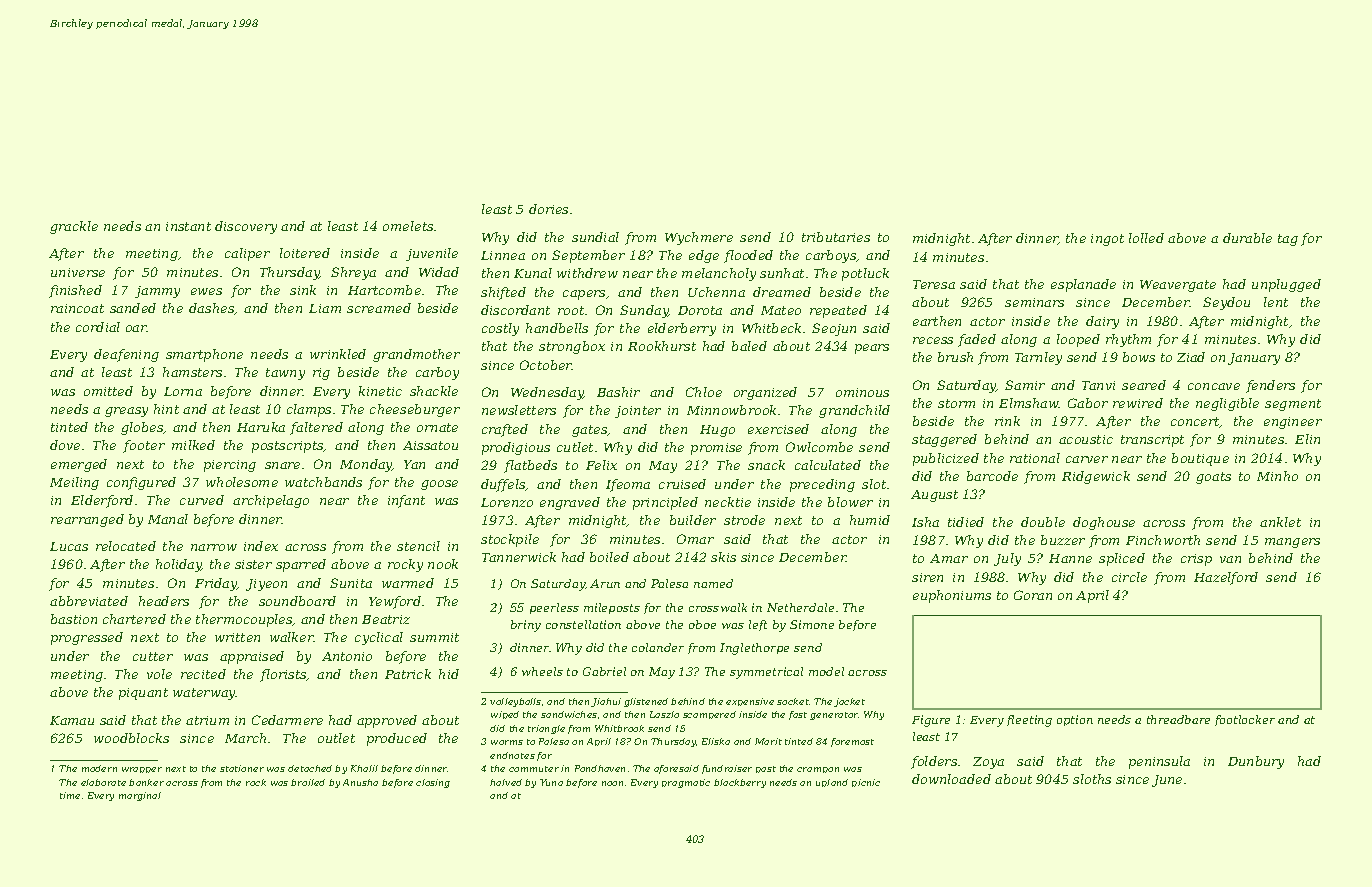 This image has height=887, width=1372. Describe the element at coordinates (75, 291) in the image. I see `finished` at that location.
